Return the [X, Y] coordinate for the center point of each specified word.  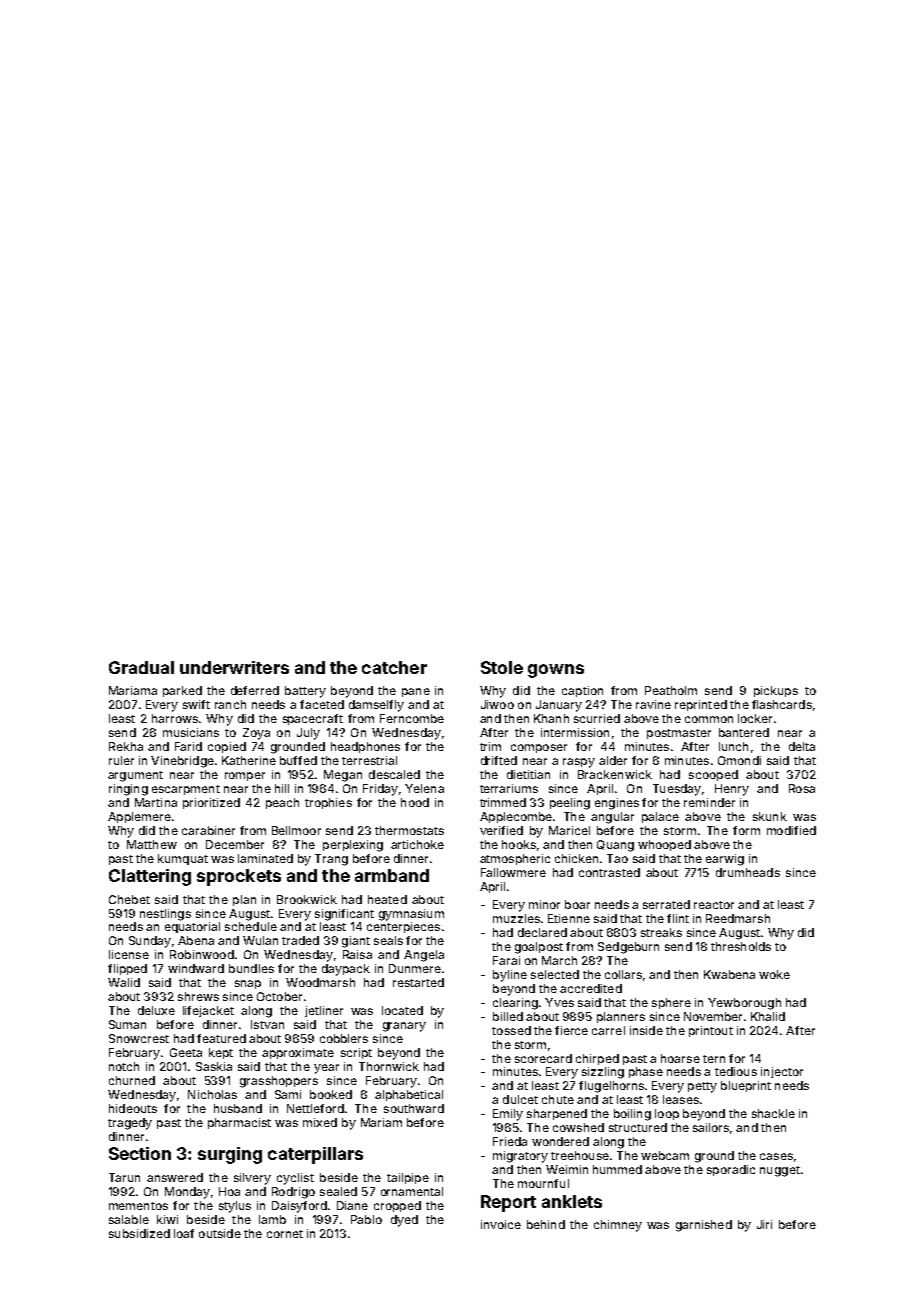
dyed [404, 1221]
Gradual [141, 667]
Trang [331, 860]
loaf [184, 1233]
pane [416, 692]
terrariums [509, 788]
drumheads [748, 872]
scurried [597, 718]
